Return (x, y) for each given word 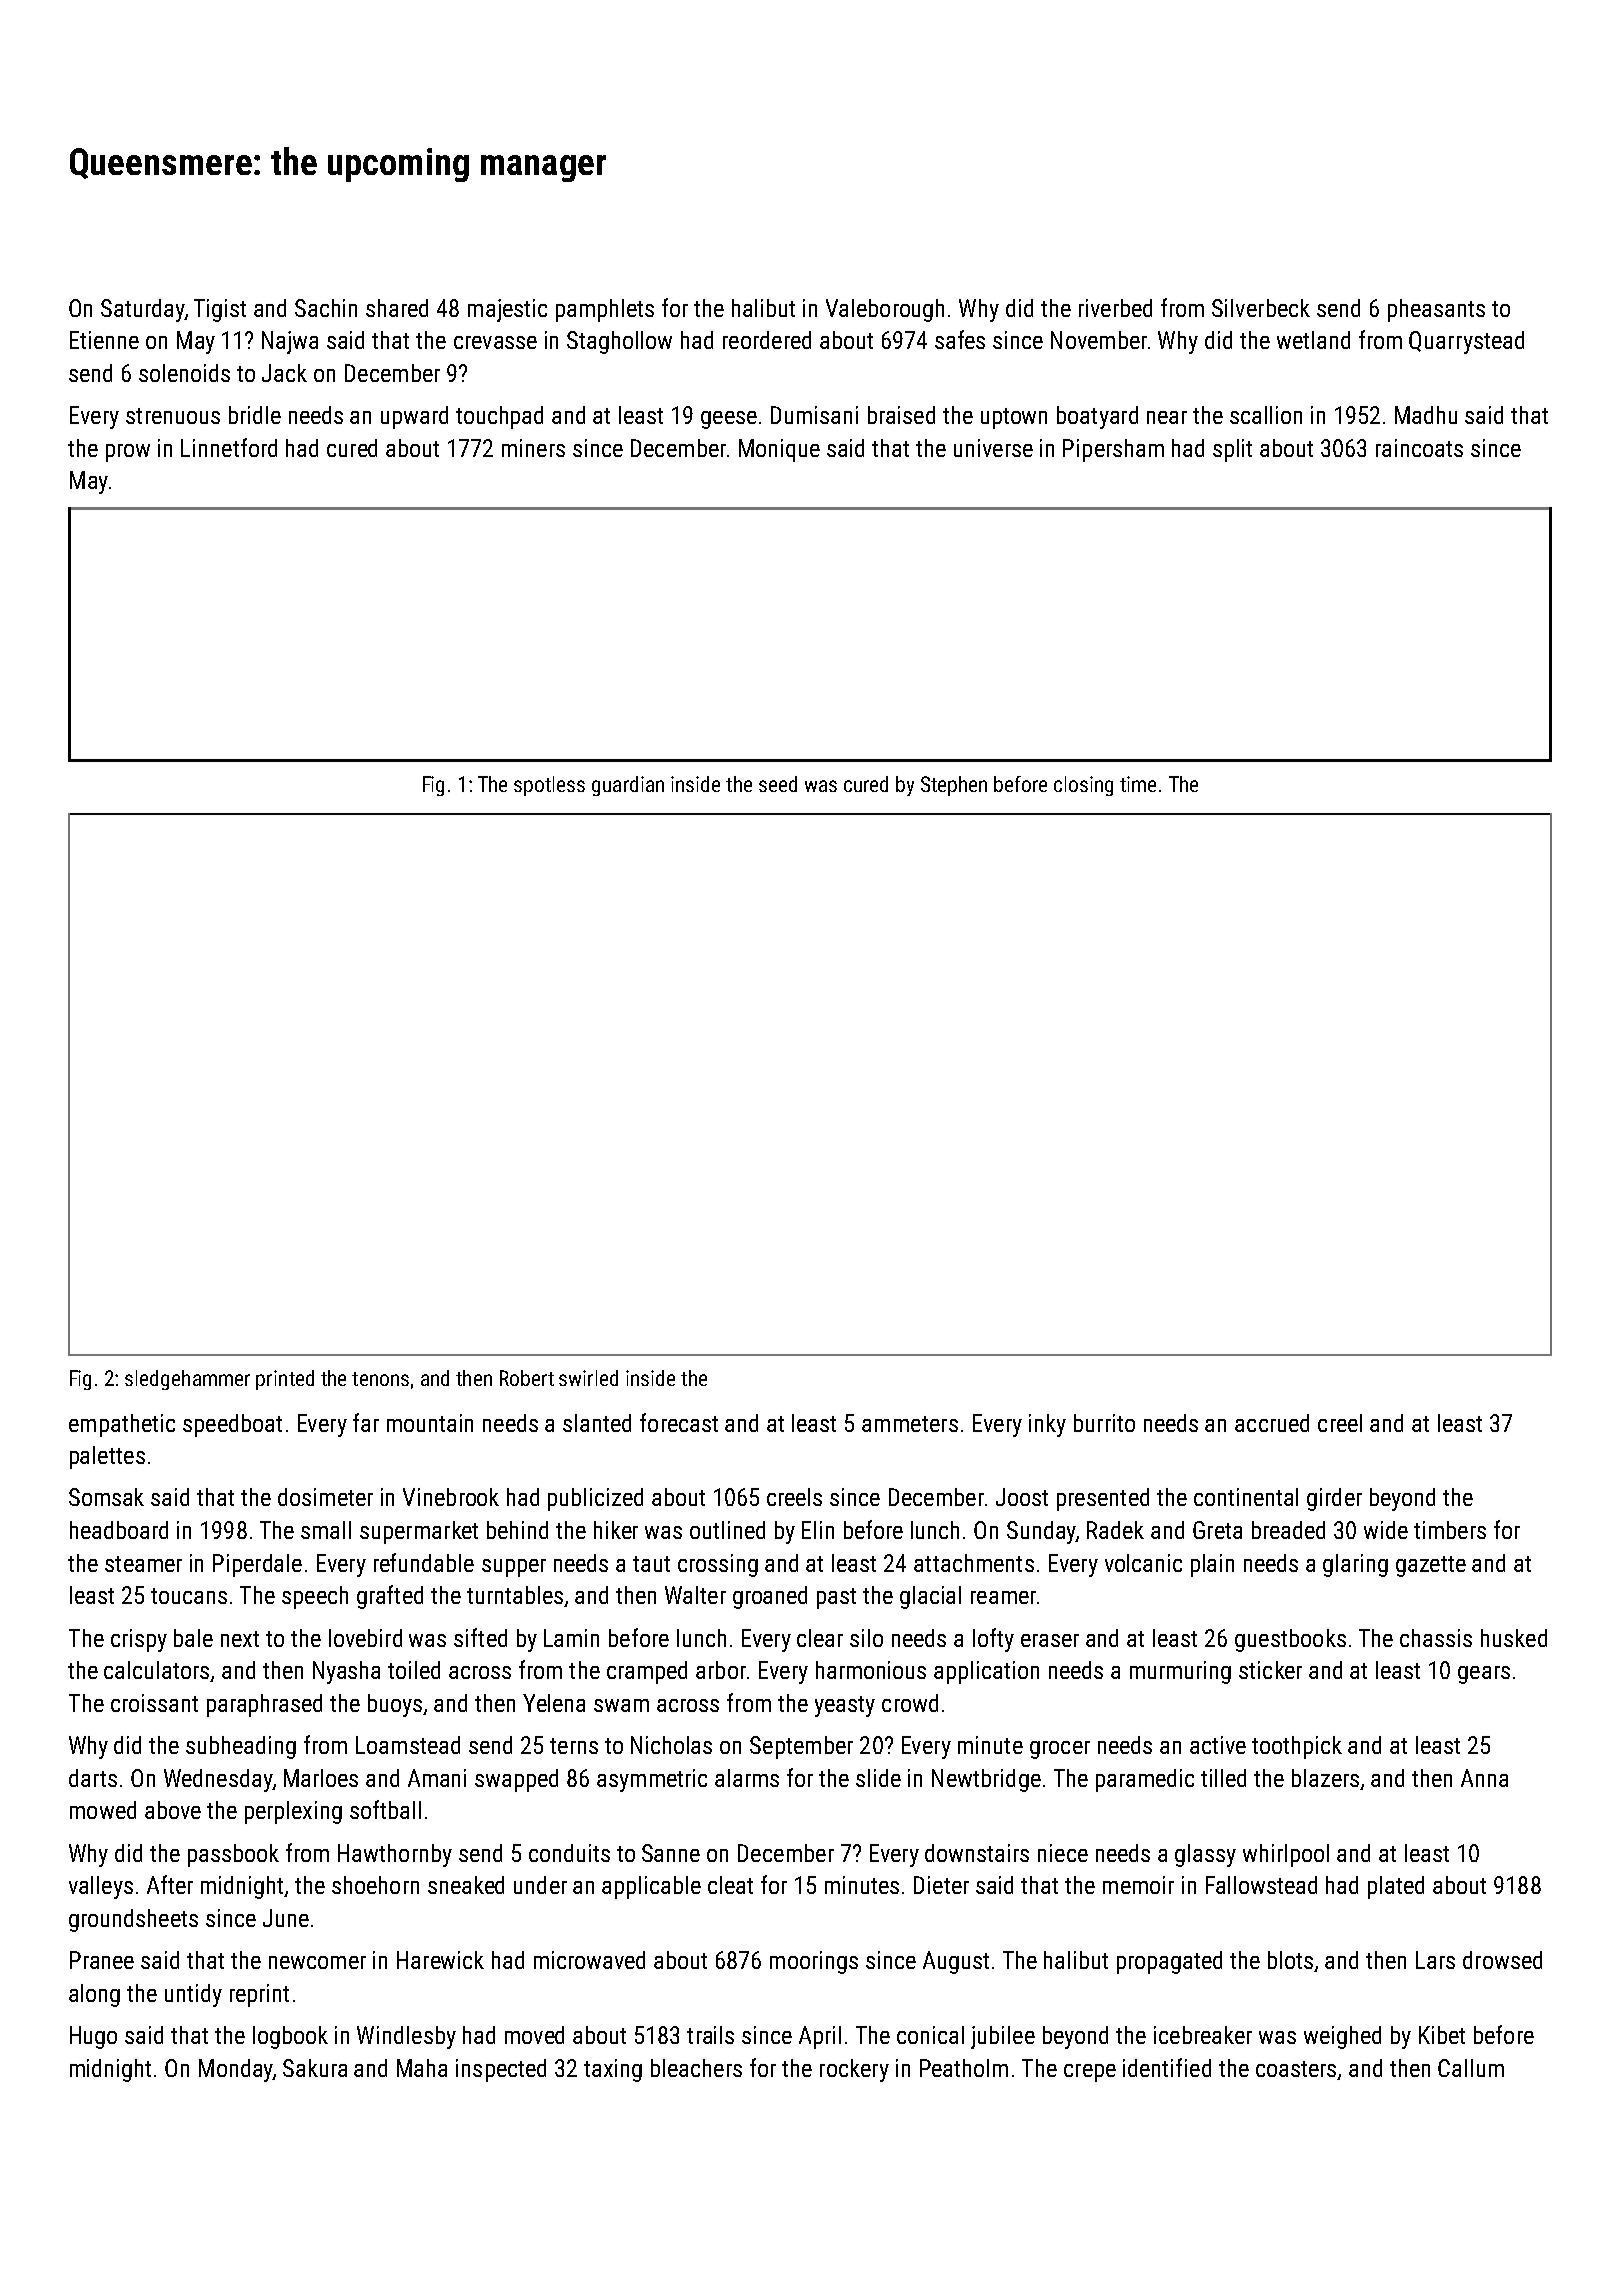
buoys (395, 1705)
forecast (679, 1422)
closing (1083, 786)
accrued (1272, 1423)
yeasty (845, 1706)
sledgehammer (187, 1380)
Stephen (954, 786)
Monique (779, 450)
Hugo (93, 2037)
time (1138, 784)
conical (930, 2035)
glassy (1205, 1855)
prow (128, 453)
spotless (549, 786)
